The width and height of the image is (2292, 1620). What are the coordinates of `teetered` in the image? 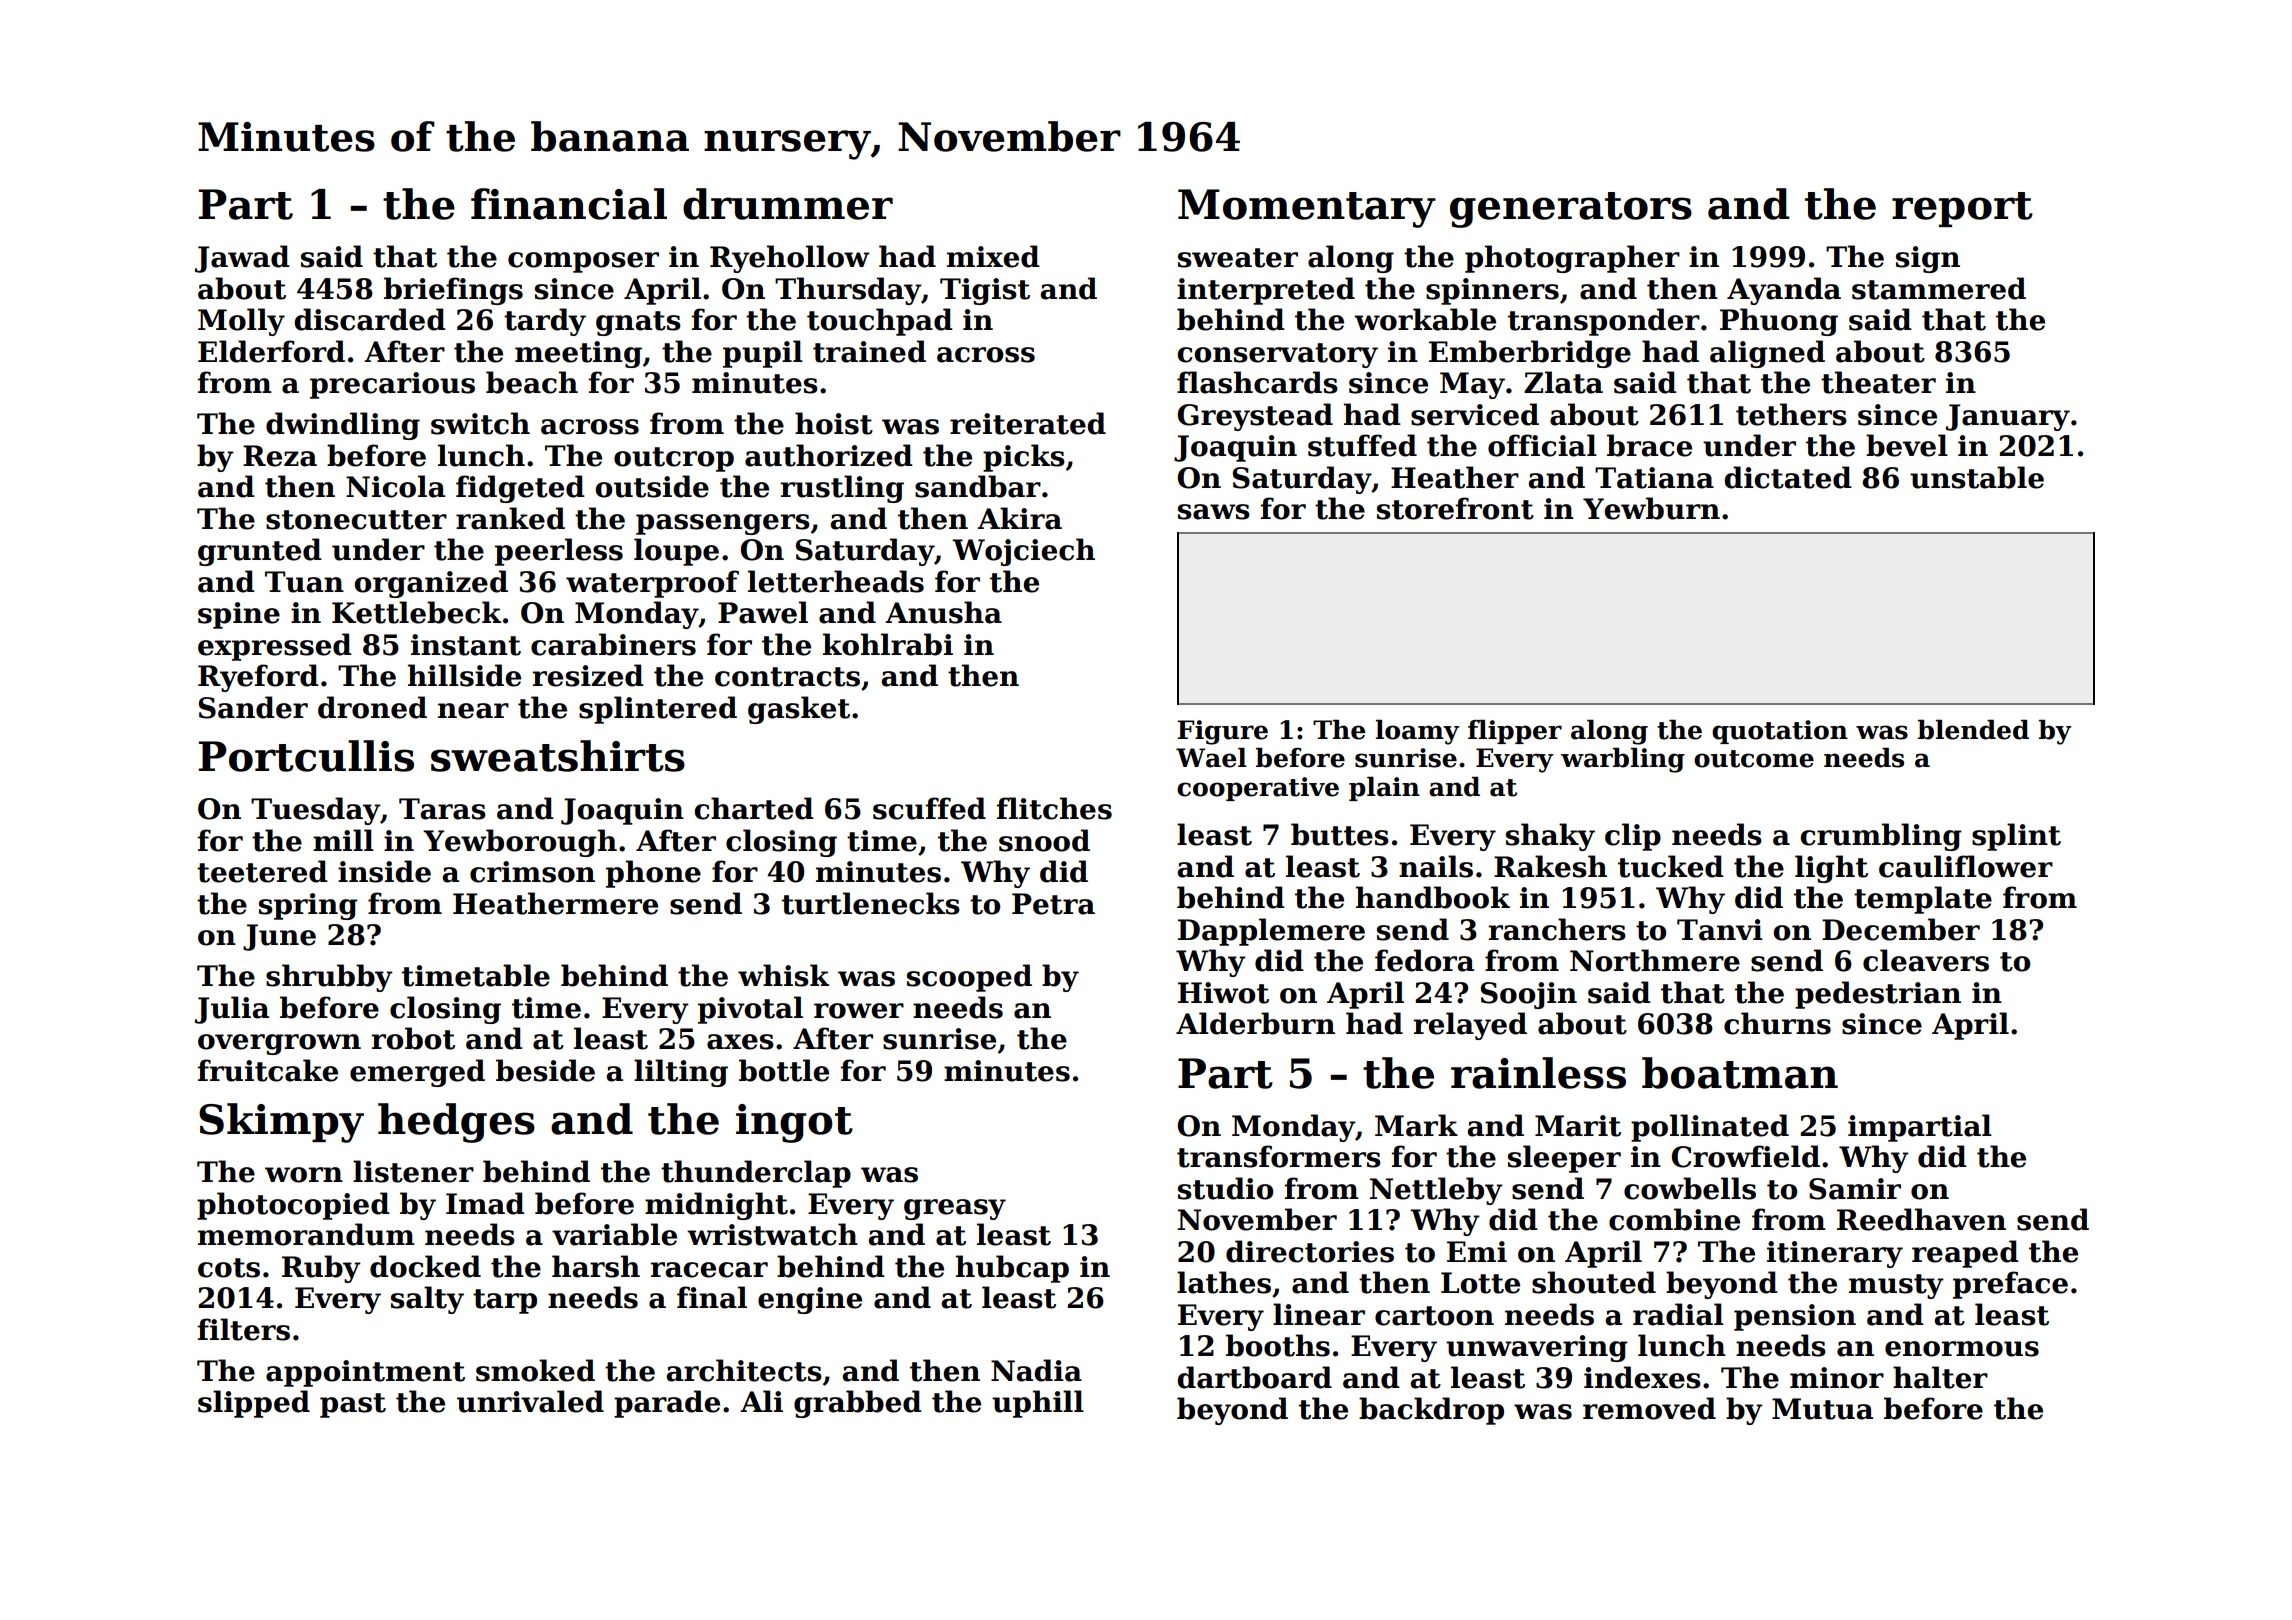 It's located at (262, 871).
